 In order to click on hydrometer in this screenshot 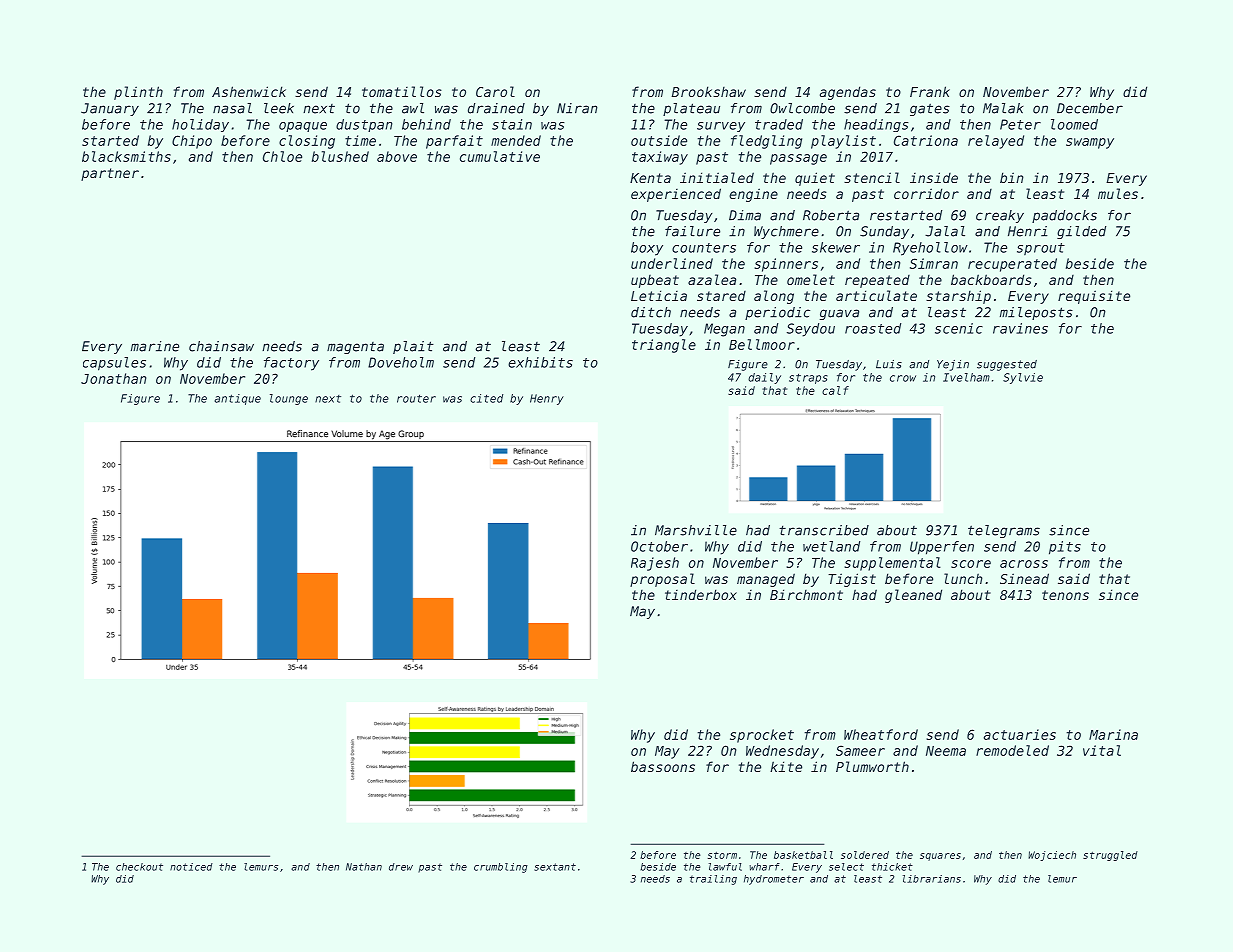, I will do `click(774, 880)`.
